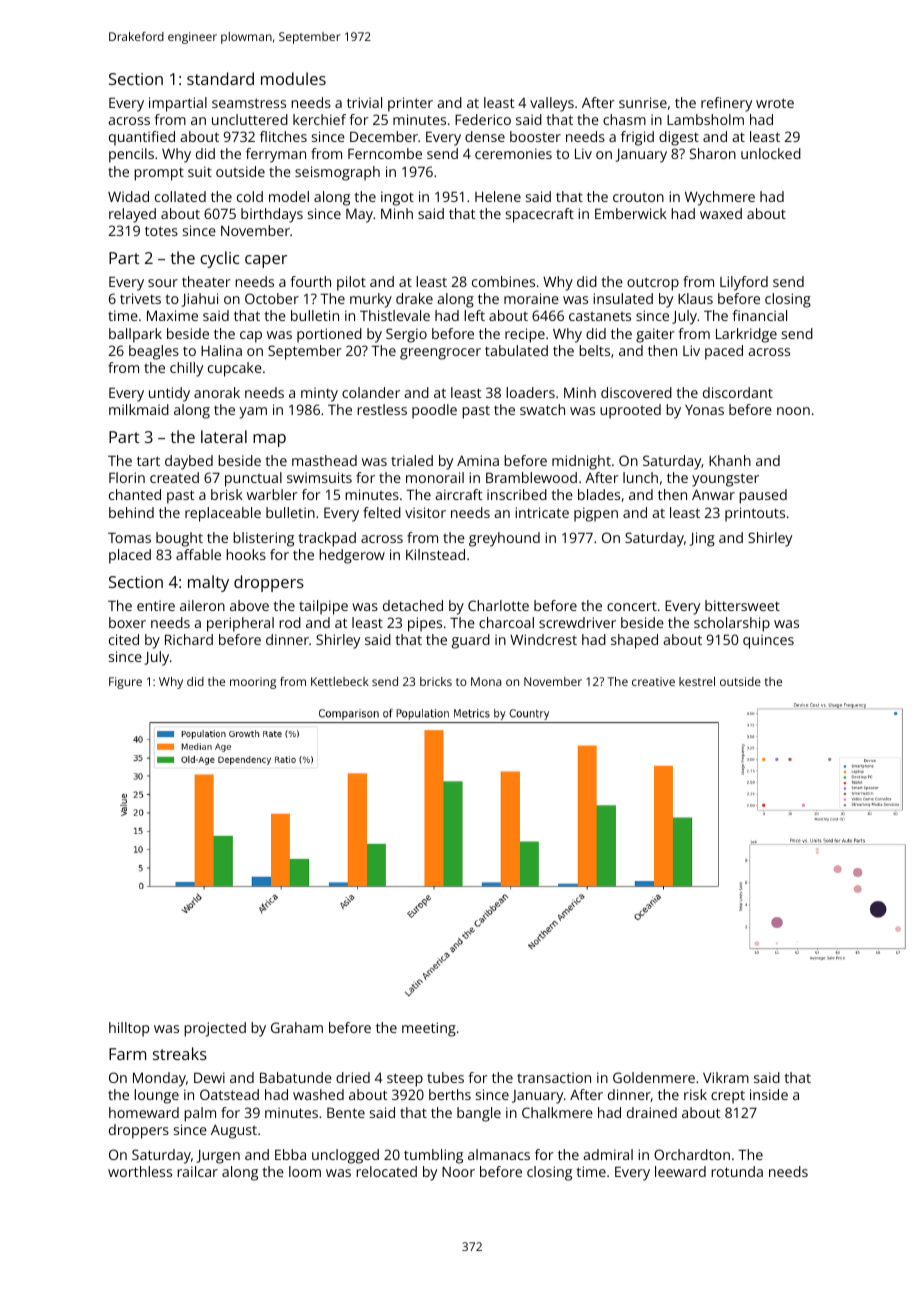 The image size is (924, 1308). What do you see at coordinates (608, 1154) in the document?
I see `admiral` at bounding box center [608, 1154].
